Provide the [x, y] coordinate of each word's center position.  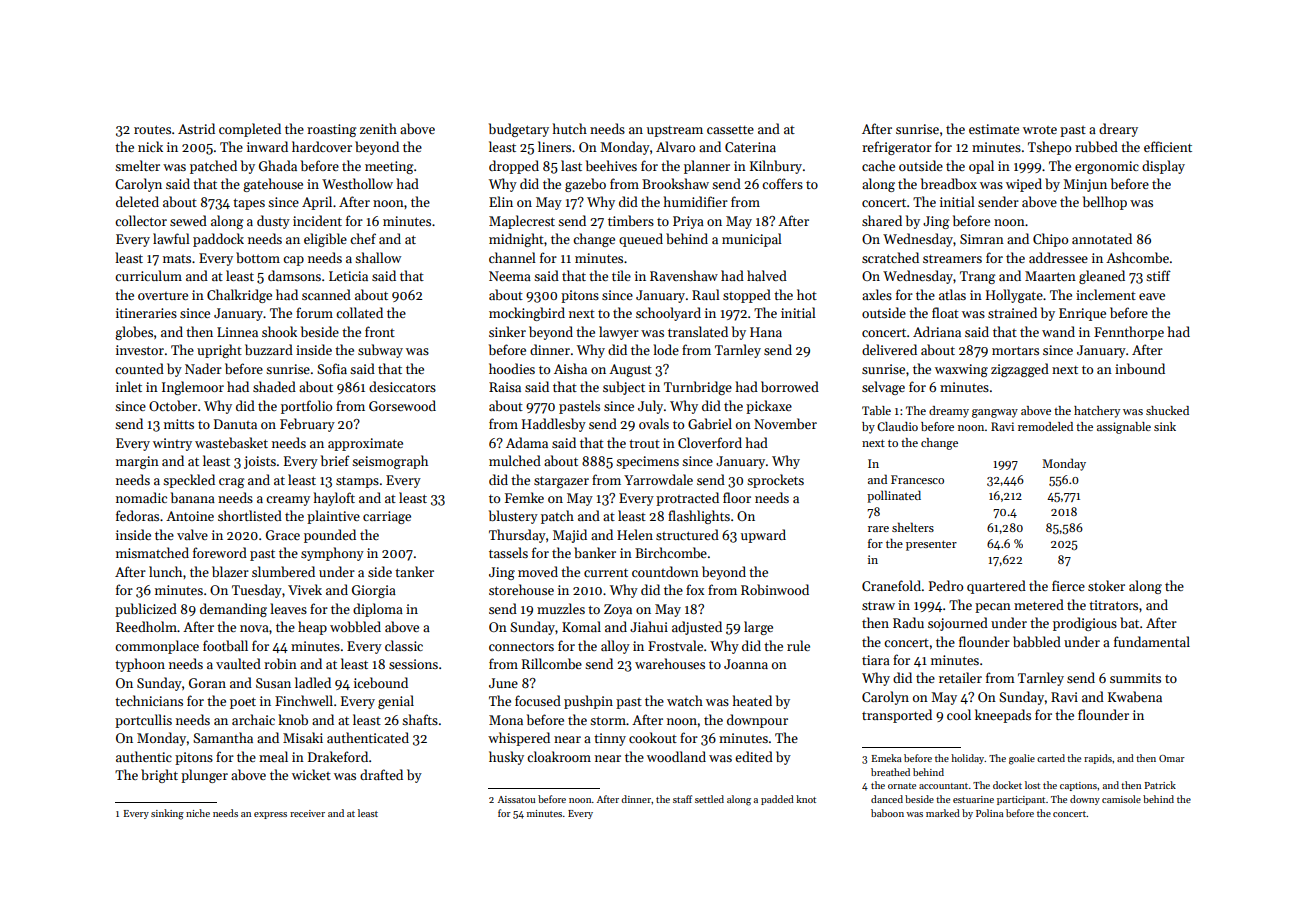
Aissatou [516, 799]
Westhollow [357, 183]
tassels [508, 552]
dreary [1118, 130]
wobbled [355, 626]
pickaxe [769, 407]
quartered [996, 587]
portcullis [143, 721]
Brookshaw [675, 183]
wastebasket [231, 442]
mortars [1015, 351]
